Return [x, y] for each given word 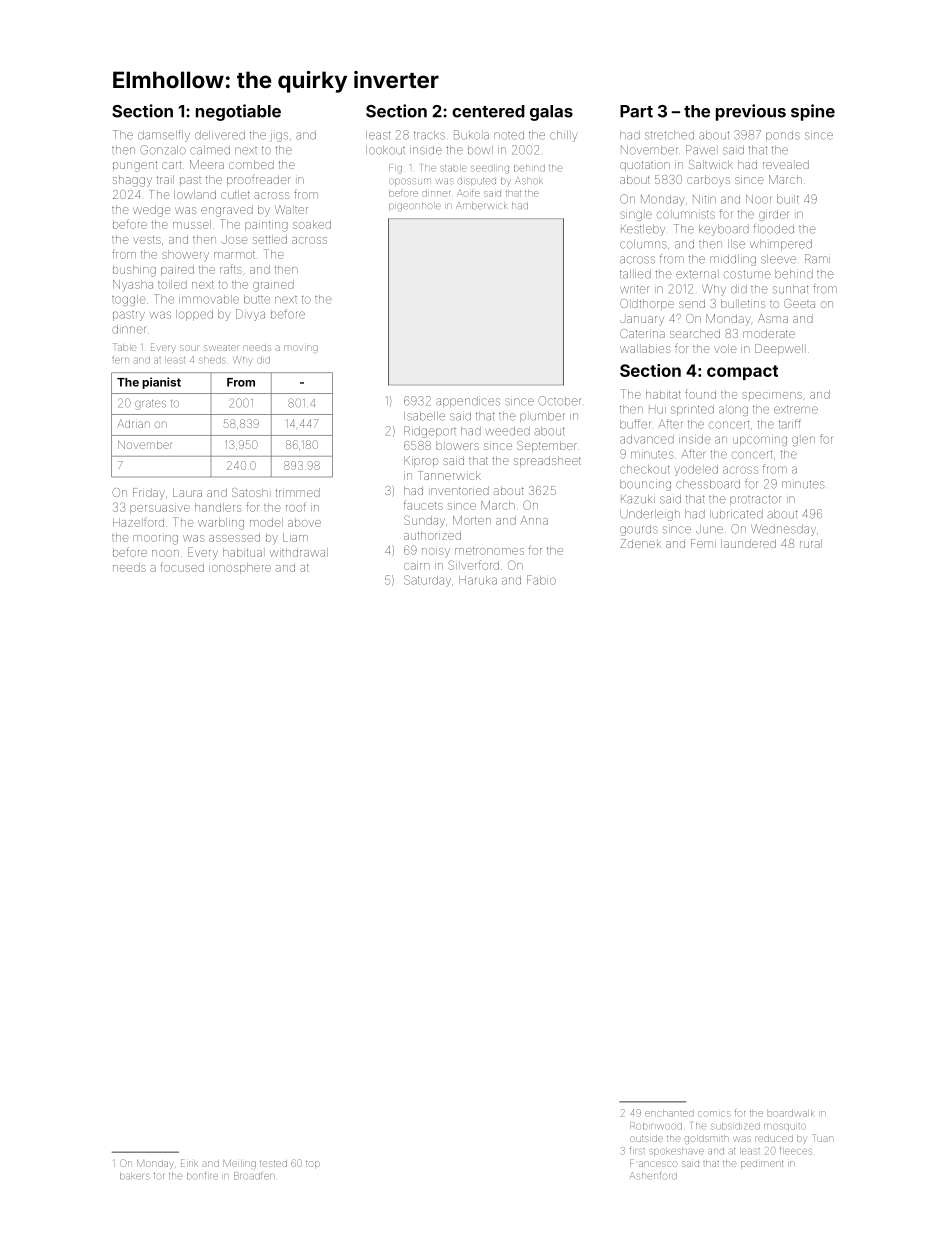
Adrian [133, 423]
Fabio [541, 580]
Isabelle [424, 416]
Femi [703, 543]
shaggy [132, 182]
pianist [161, 383]
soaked [312, 224]
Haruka [478, 580]
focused [182, 567]
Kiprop [421, 461]
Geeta [799, 303]
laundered [748, 543]
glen [803, 441]
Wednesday [783, 530]
